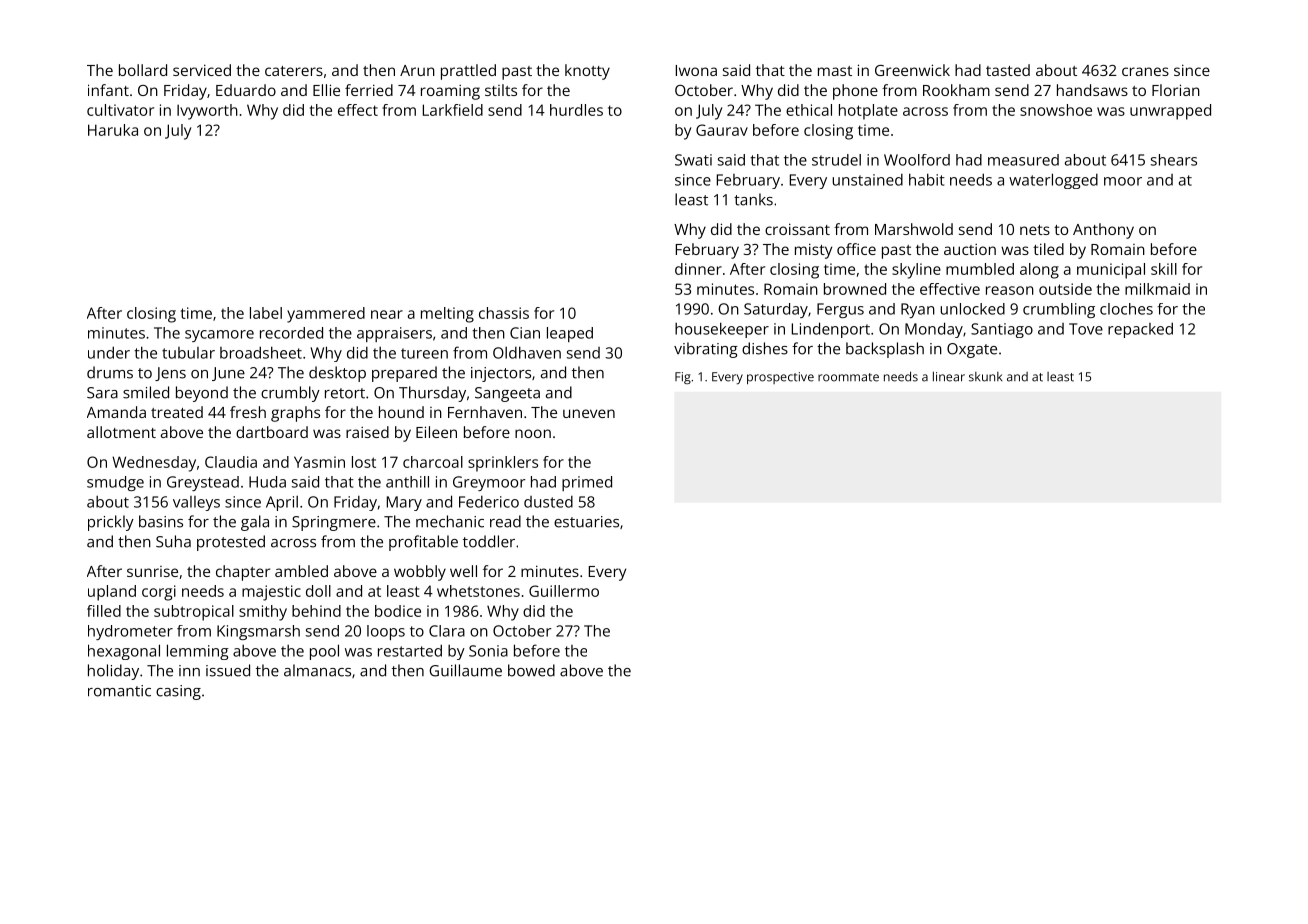 Image resolution: width=1308 pixels, height=924 pixels. What do you see at coordinates (927, 179) in the document?
I see `habit` at bounding box center [927, 179].
